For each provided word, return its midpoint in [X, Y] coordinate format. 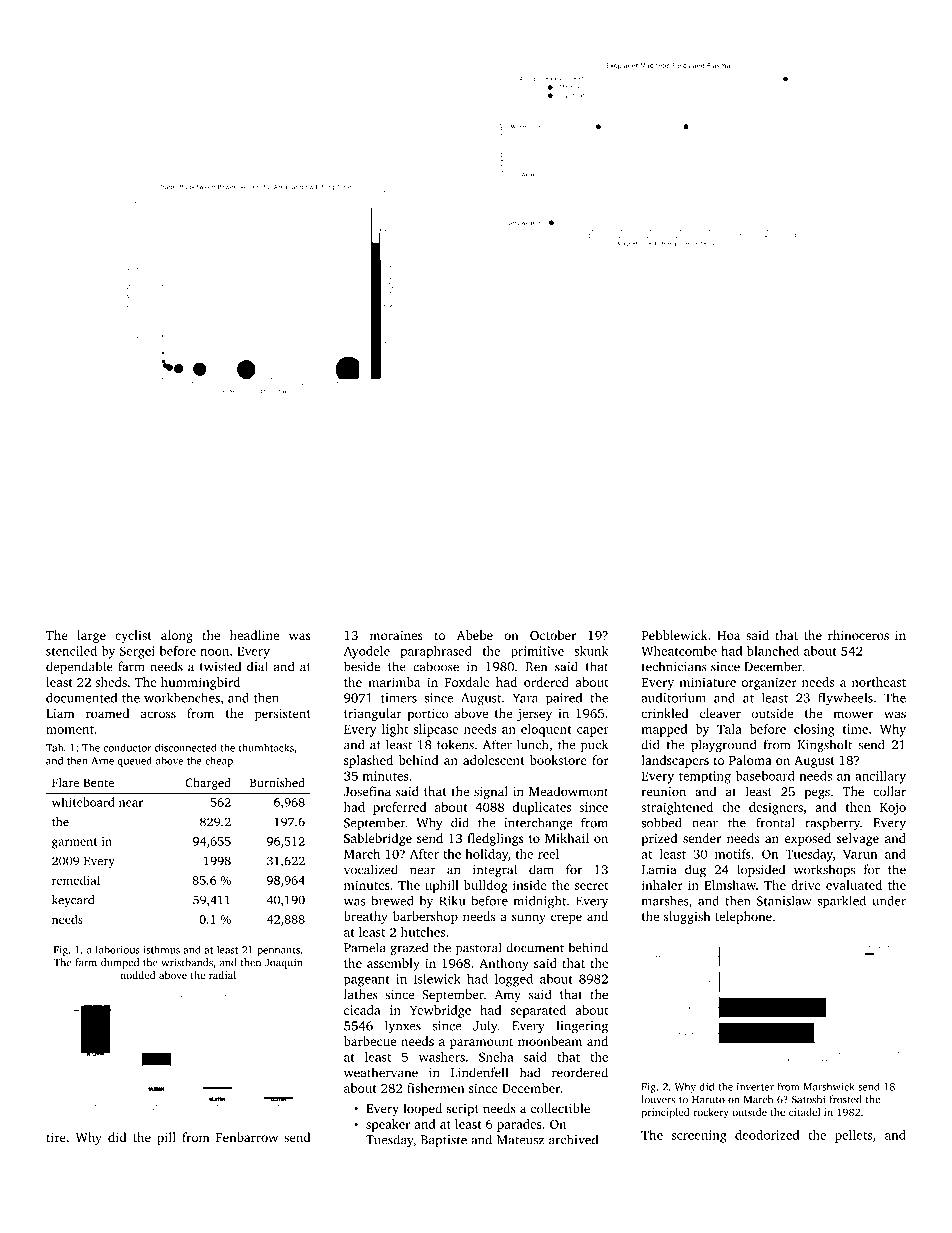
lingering [582, 1027]
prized [659, 839]
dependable [79, 667]
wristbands [187, 962]
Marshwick [829, 1086]
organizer [769, 683]
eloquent [546, 730]
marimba [394, 682]
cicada [362, 1010]
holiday [486, 855]
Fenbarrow [247, 1137]
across [158, 714]
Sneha [496, 1057]
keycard [73, 901]
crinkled [665, 713]
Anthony [504, 964]
